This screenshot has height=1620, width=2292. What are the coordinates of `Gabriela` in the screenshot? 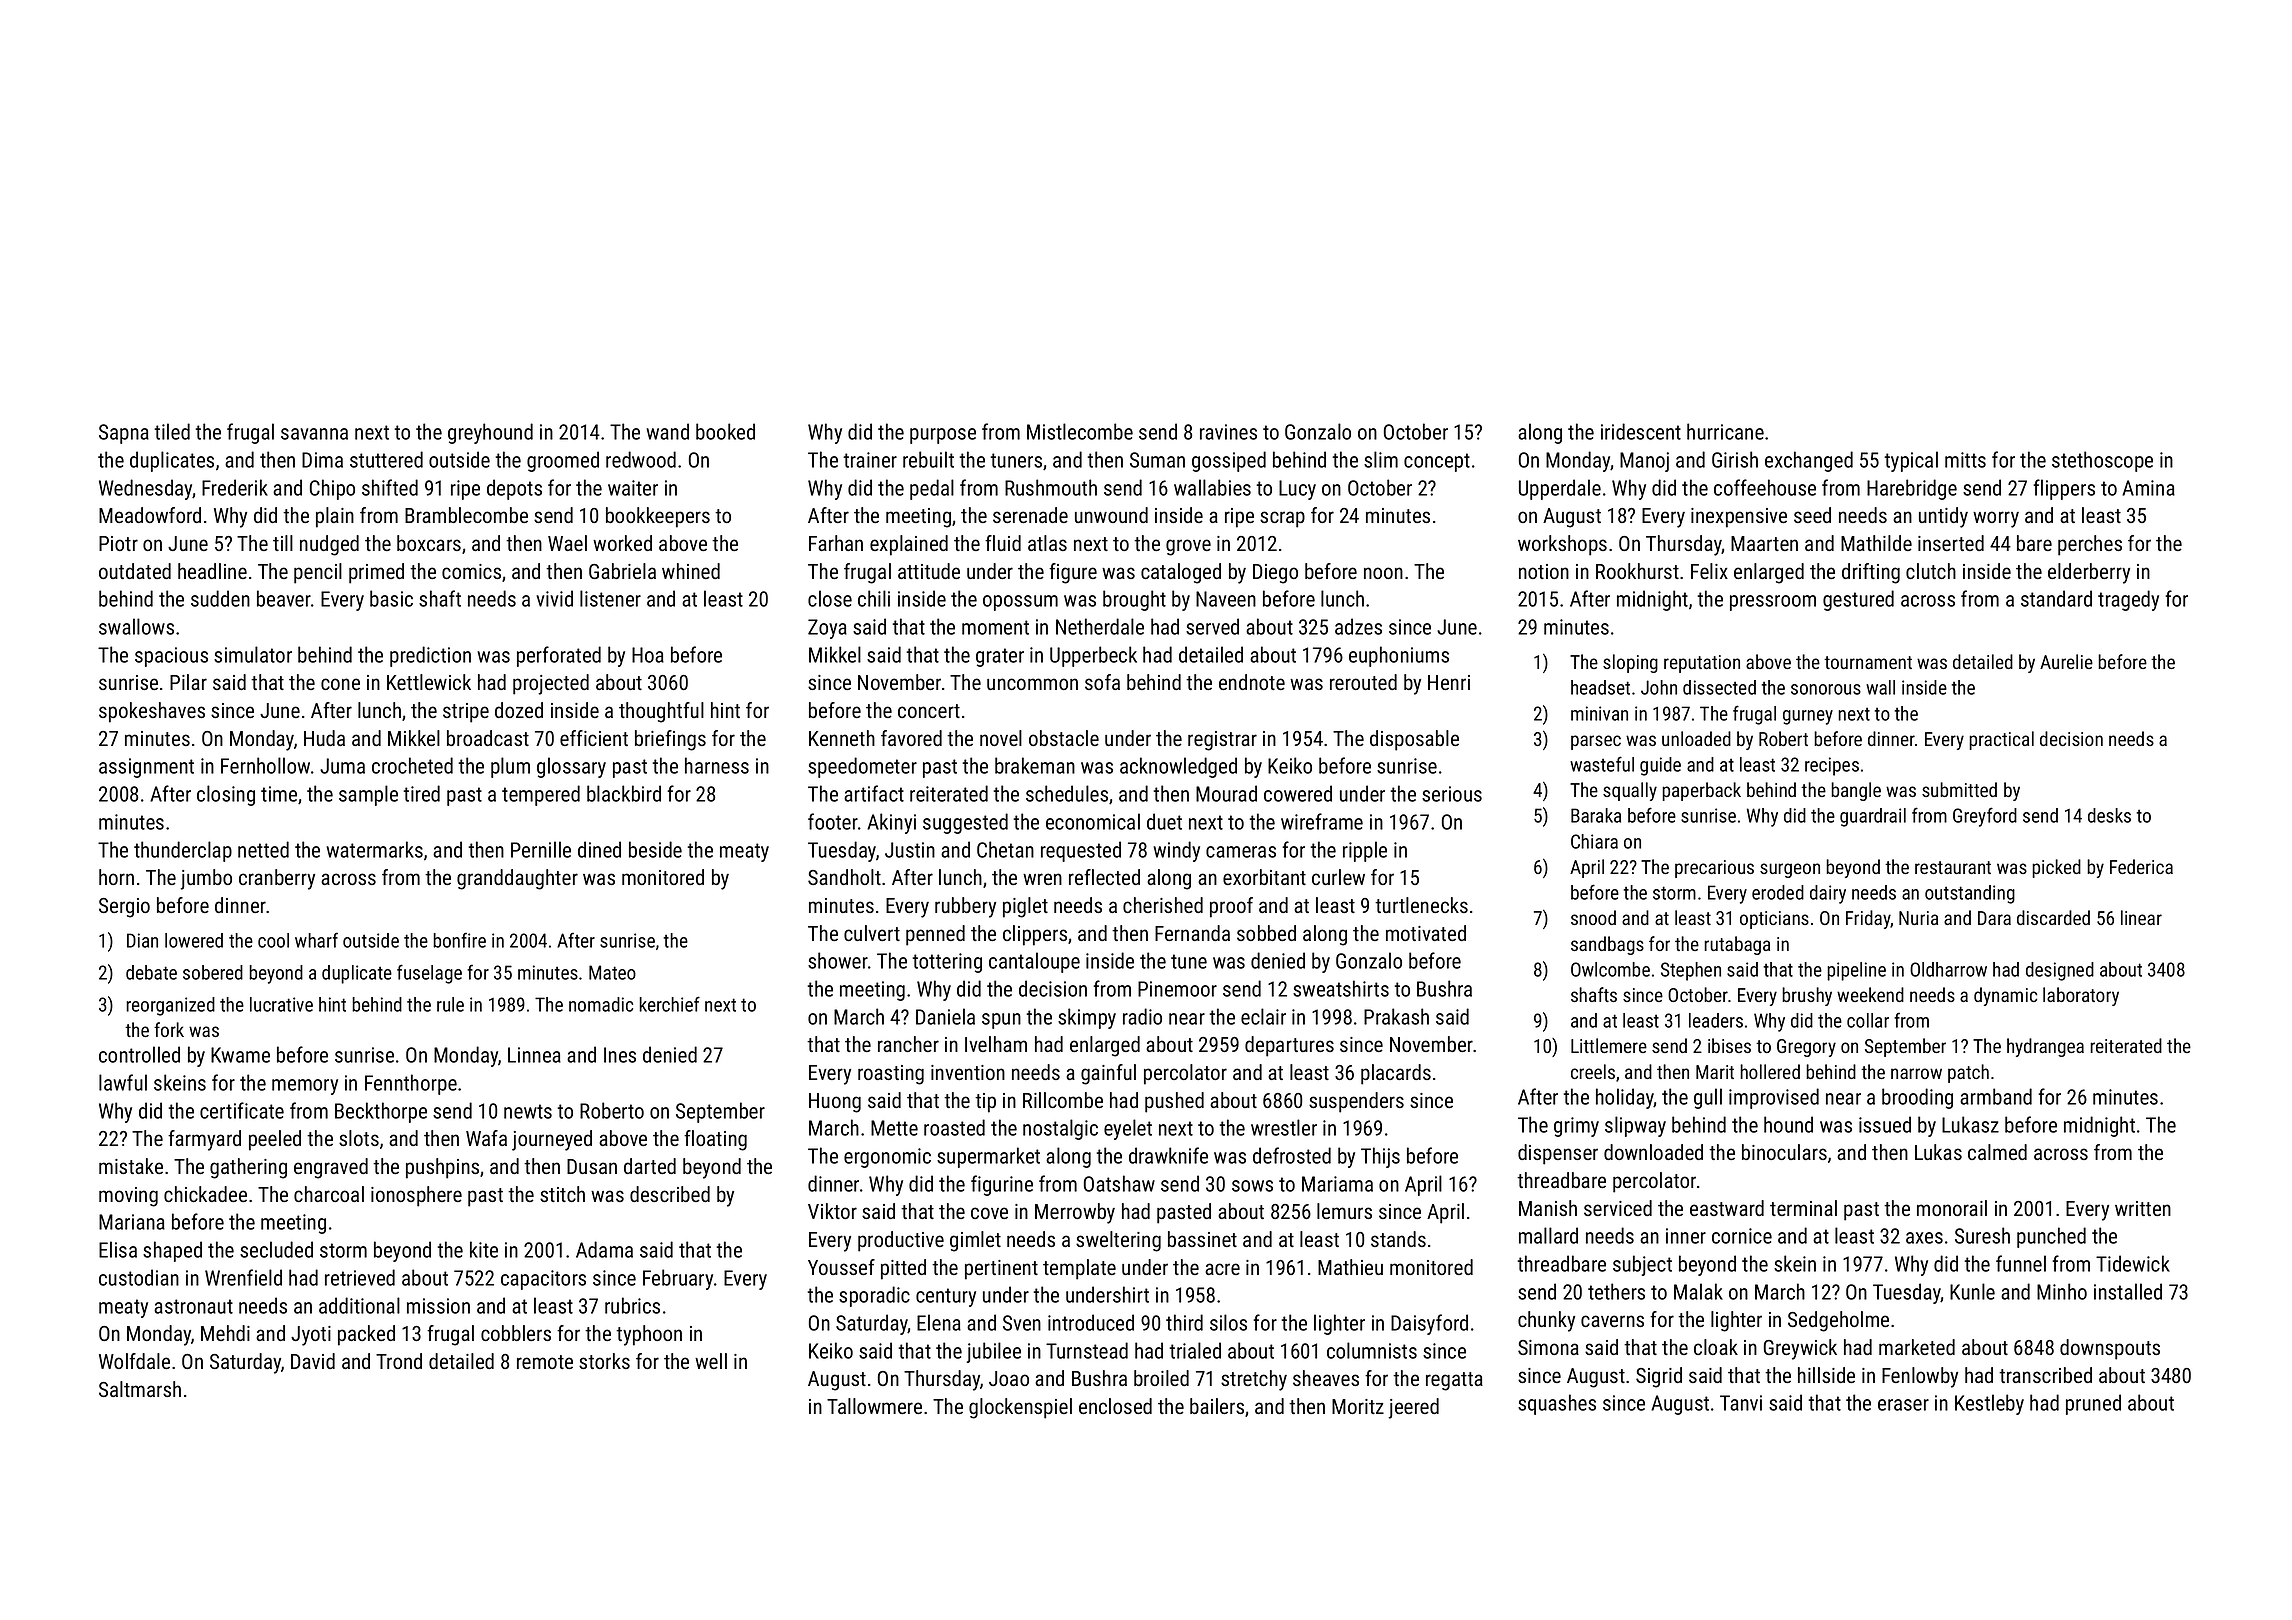 It's located at (622, 571).
